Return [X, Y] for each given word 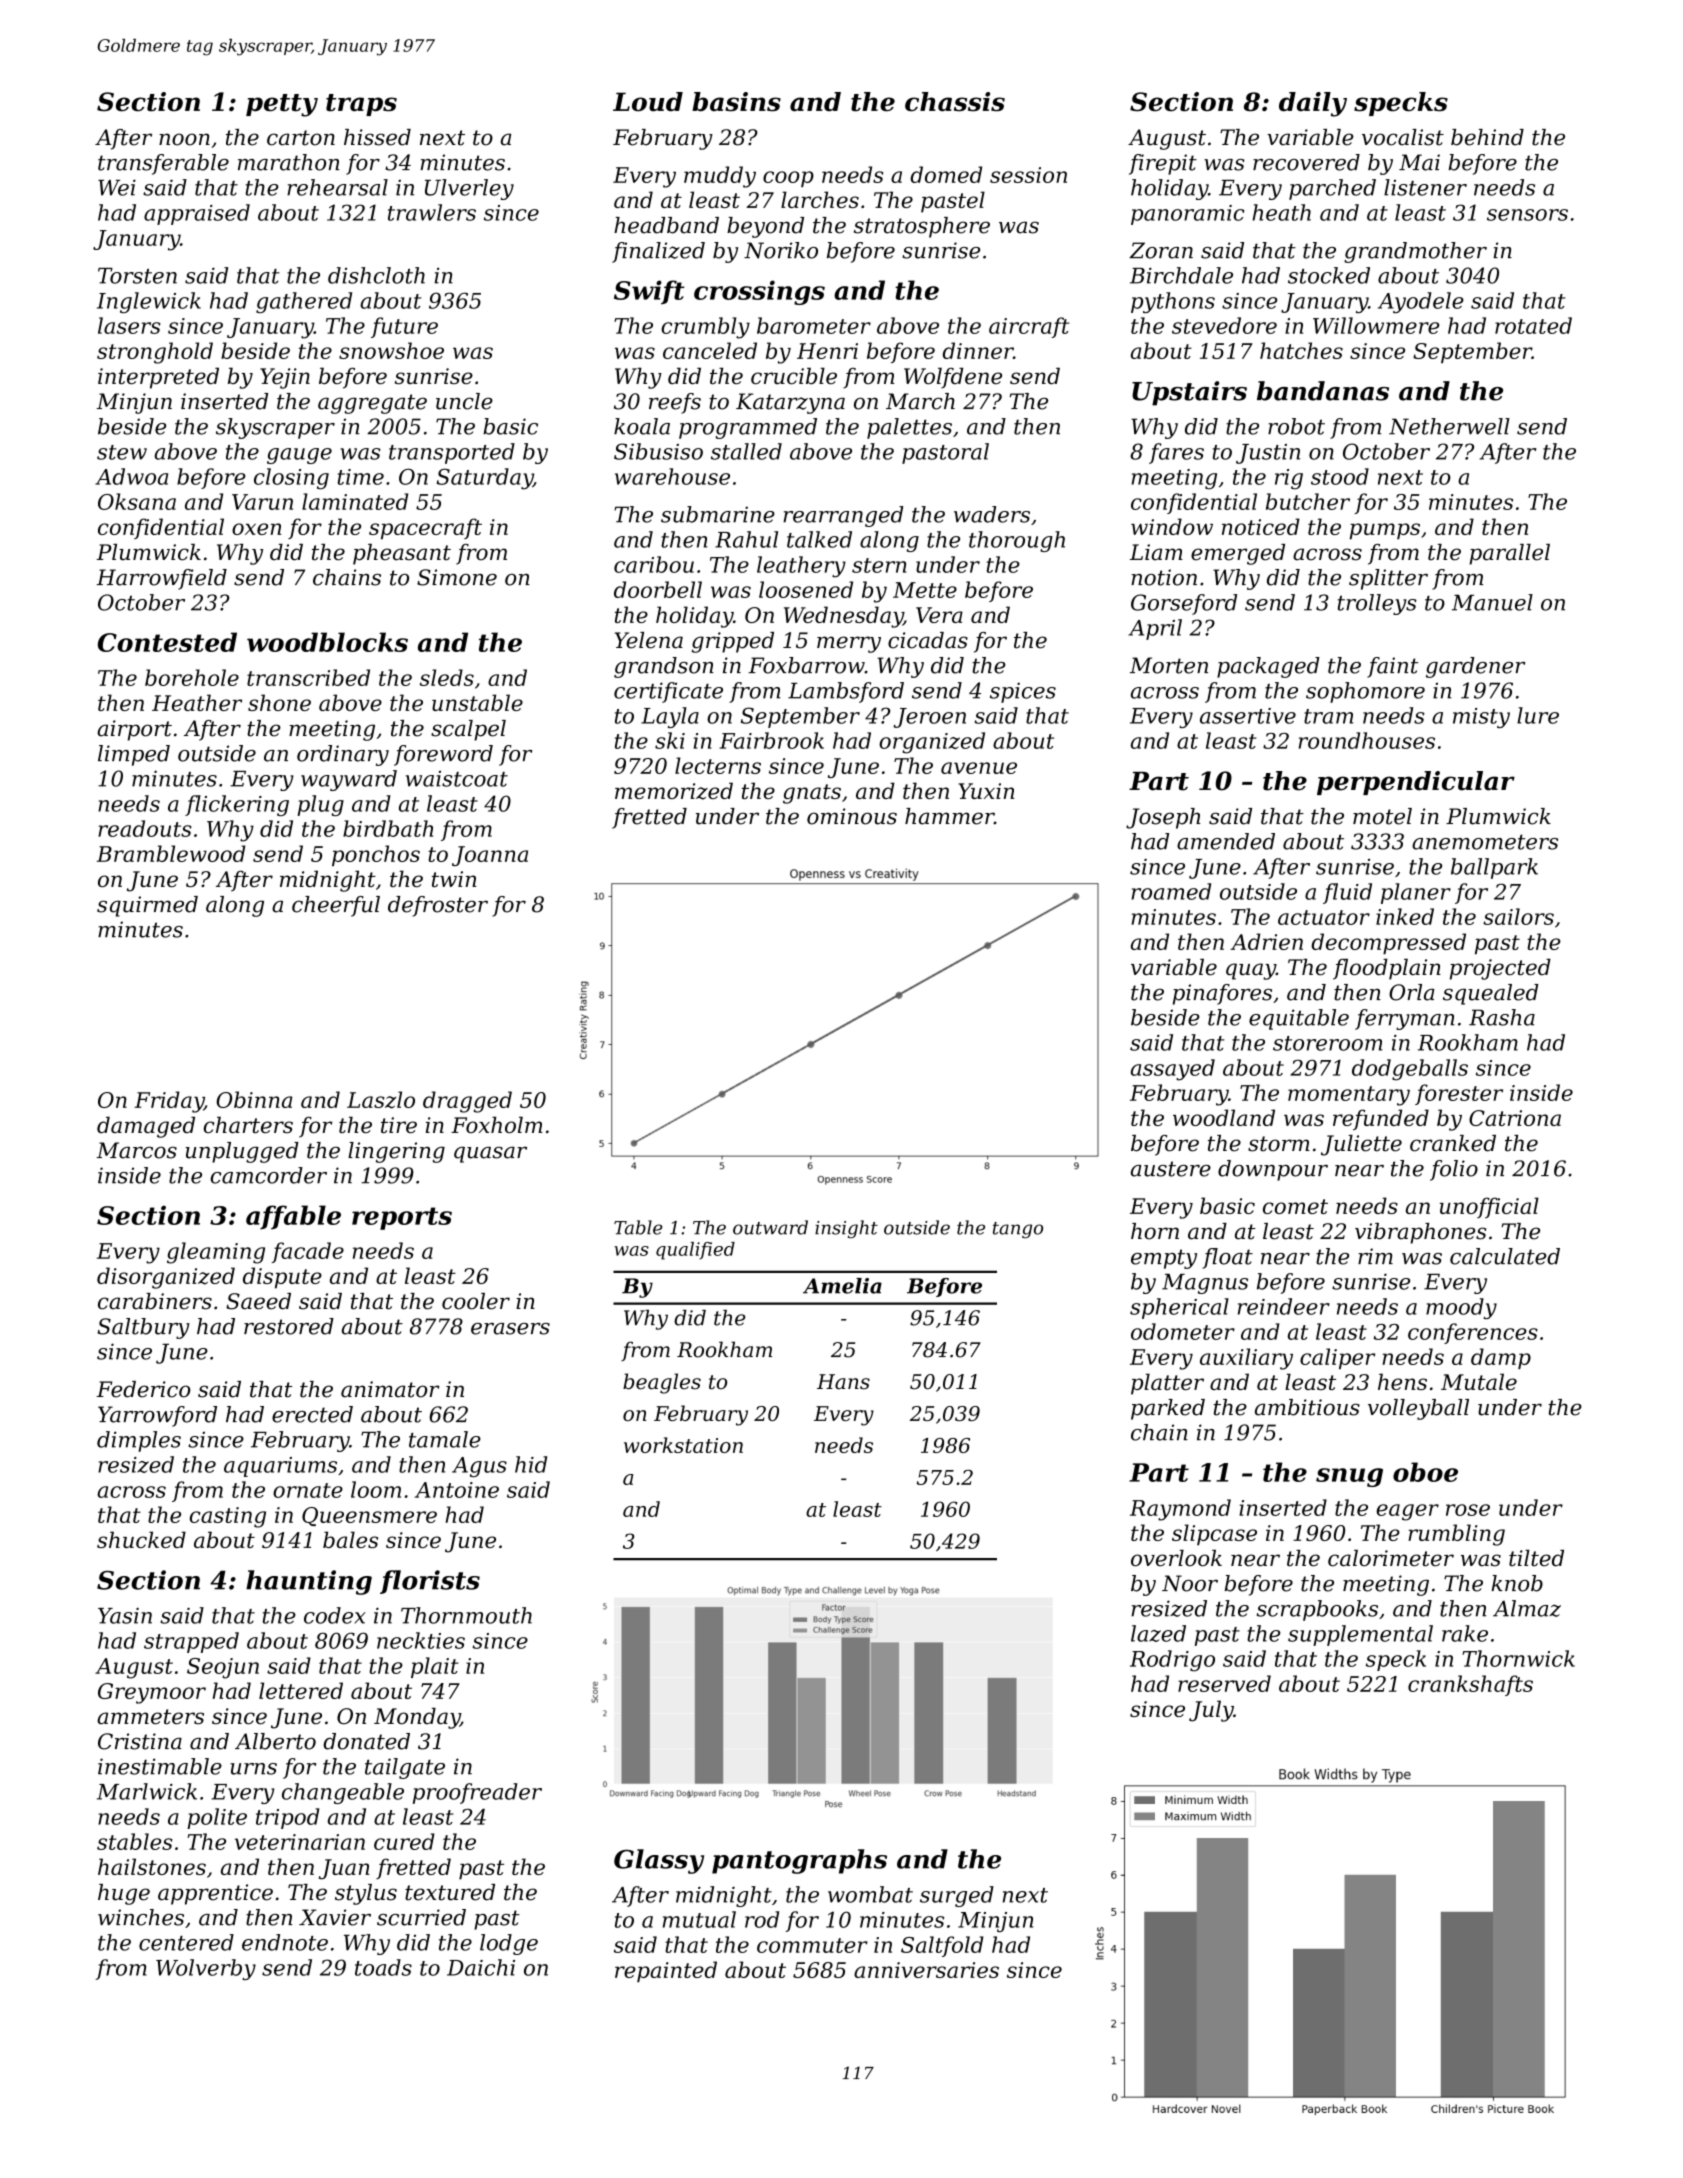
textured [450, 1892]
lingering [396, 1152]
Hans [843, 1382]
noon [184, 139]
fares [1176, 453]
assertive [1248, 716]
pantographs [799, 1861]
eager [1407, 1512]
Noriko [781, 250]
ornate [308, 1490]
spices [1023, 692]
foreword [443, 755]
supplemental [1360, 1635]
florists [430, 1582]
